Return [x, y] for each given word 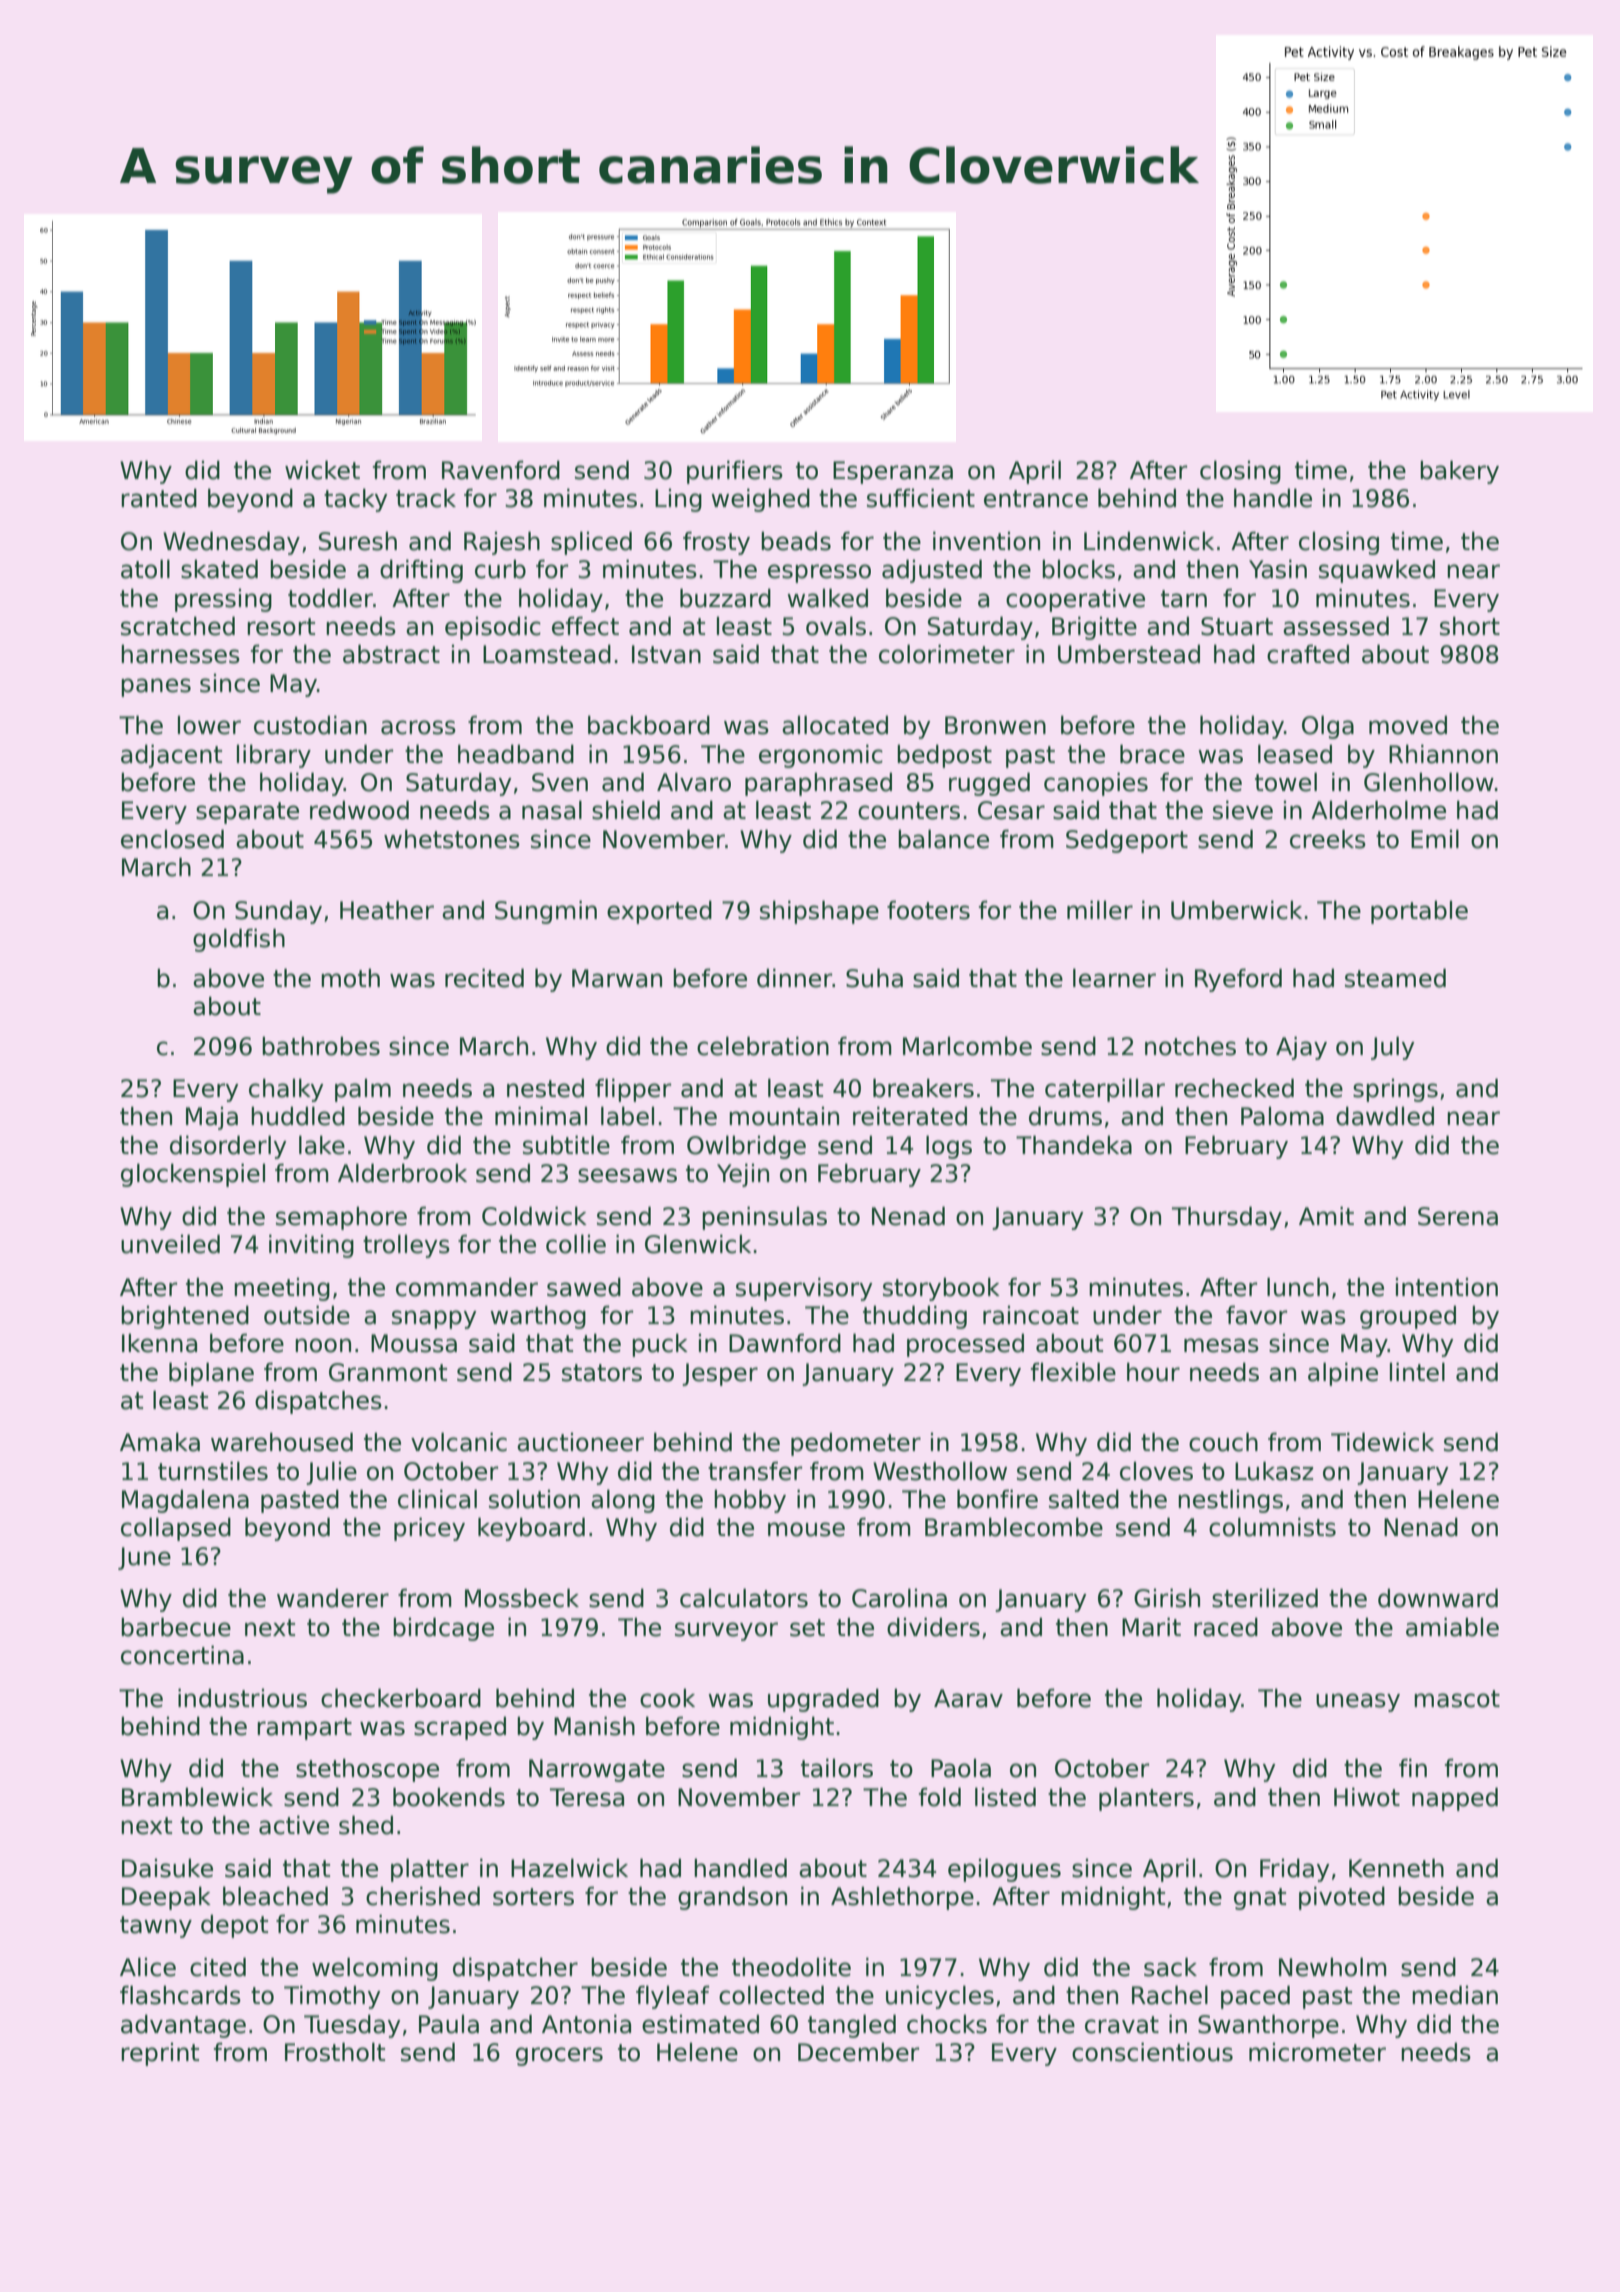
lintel [1417, 1372]
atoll [145, 569]
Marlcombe [967, 1046]
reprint [160, 2054]
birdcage [443, 1629]
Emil [1435, 838]
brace [1152, 754]
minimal [541, 1116]
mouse [806, 1529]
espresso [819, 573]
